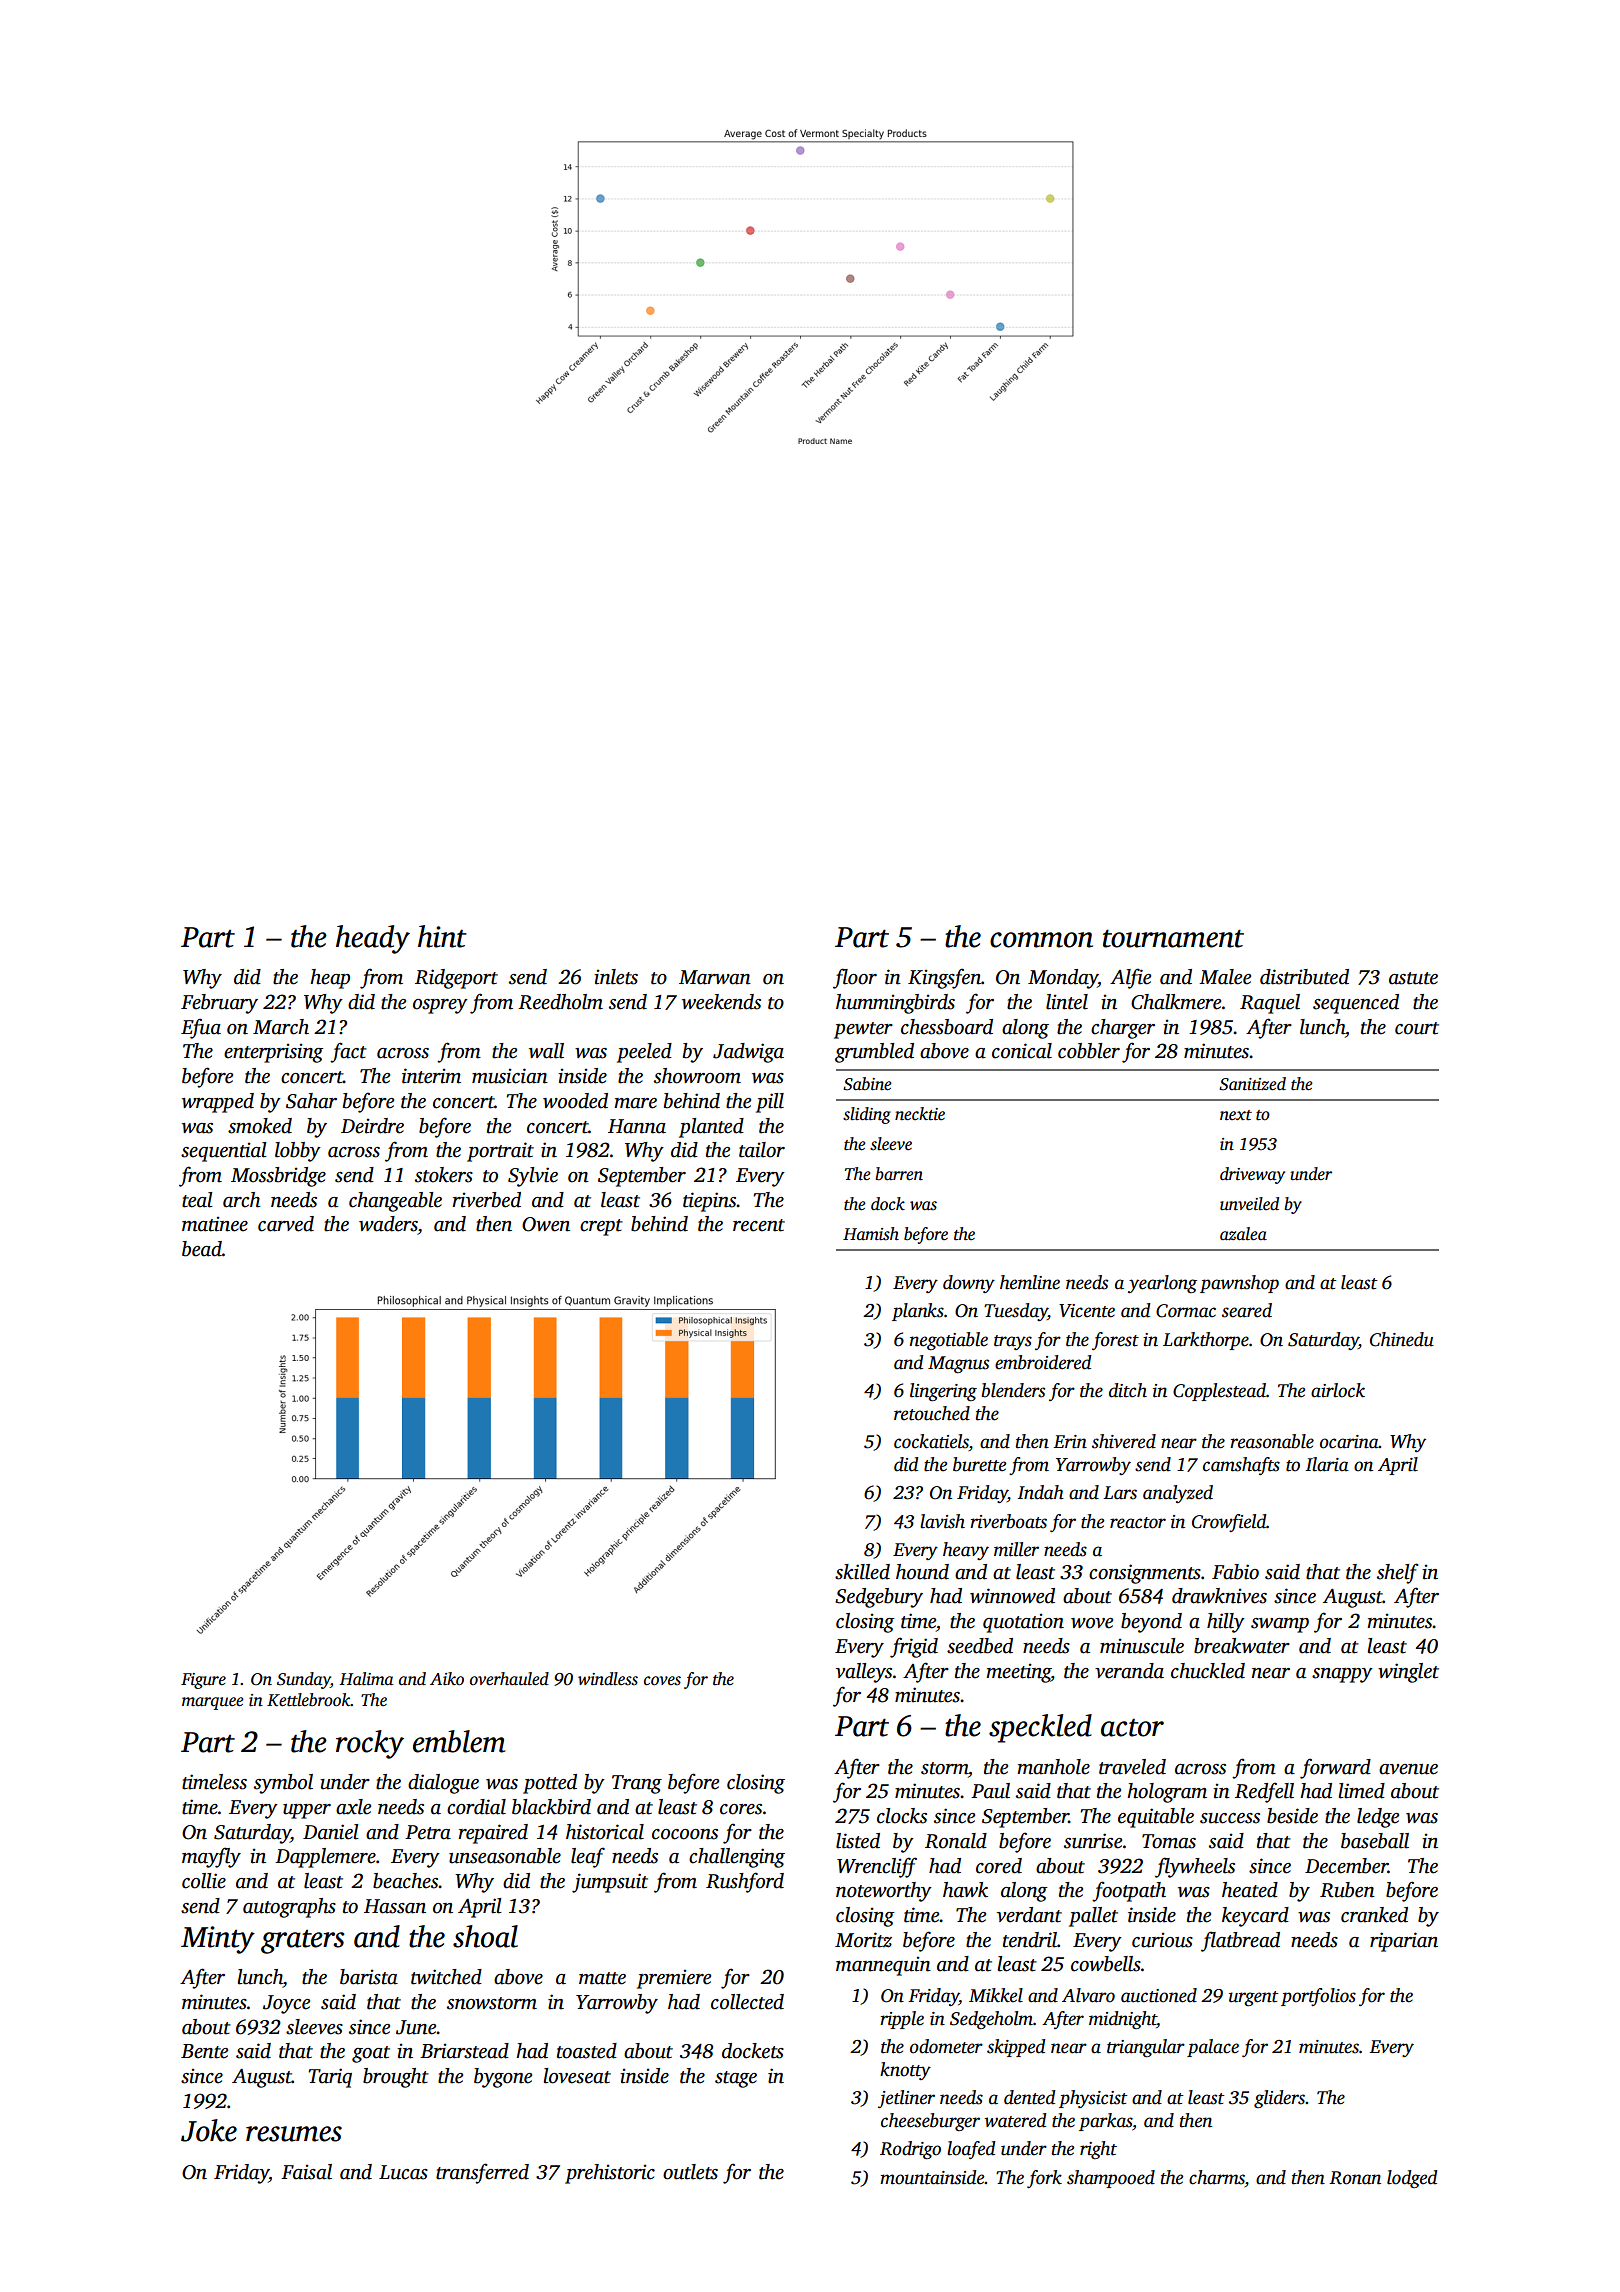  Describe the element at coordinates (1349, 1442) in the screenshot. I see `ocarina` at that location.
